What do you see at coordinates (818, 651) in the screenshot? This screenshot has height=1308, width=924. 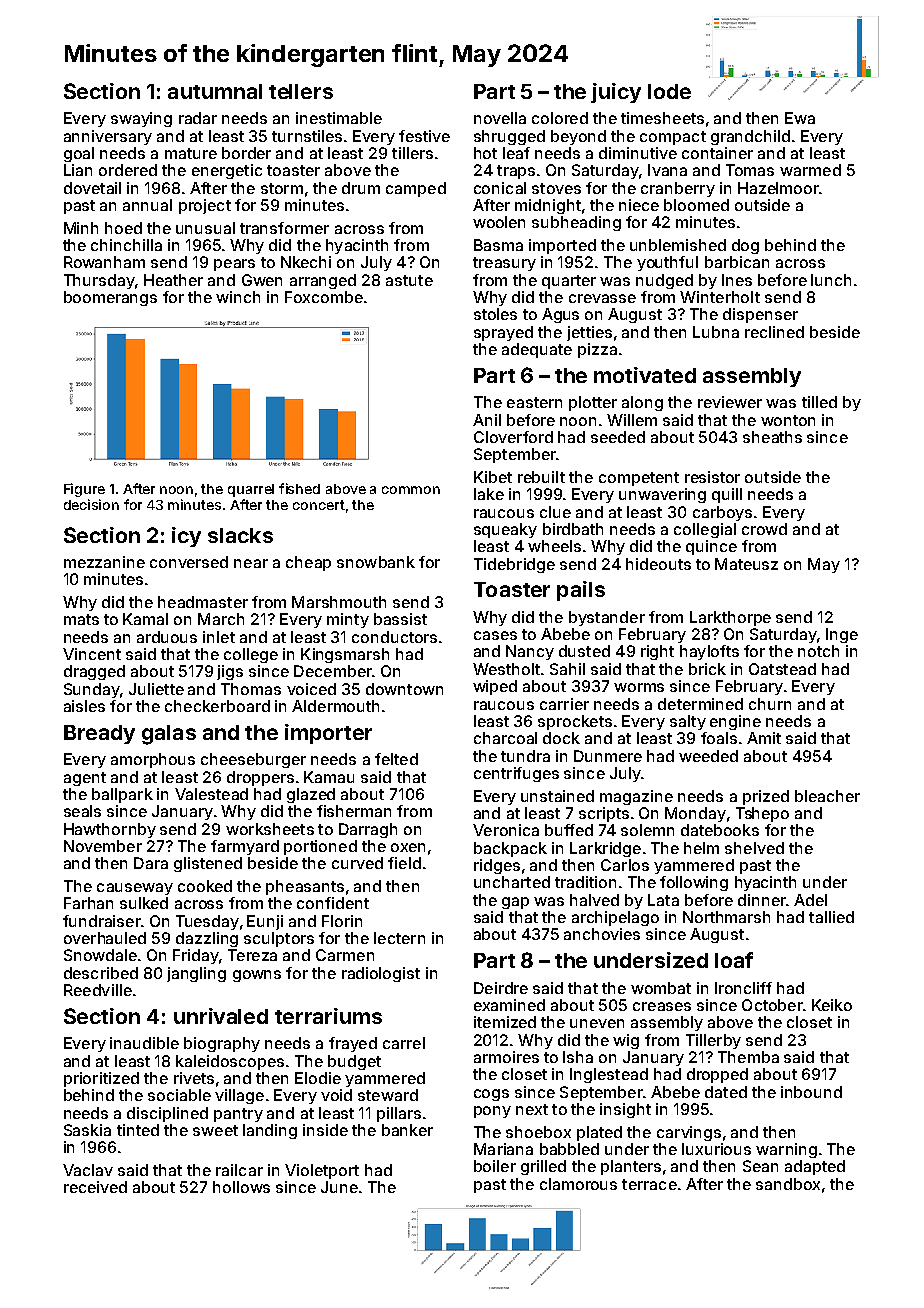 I see `notch` at bounding box center [818, 651].
